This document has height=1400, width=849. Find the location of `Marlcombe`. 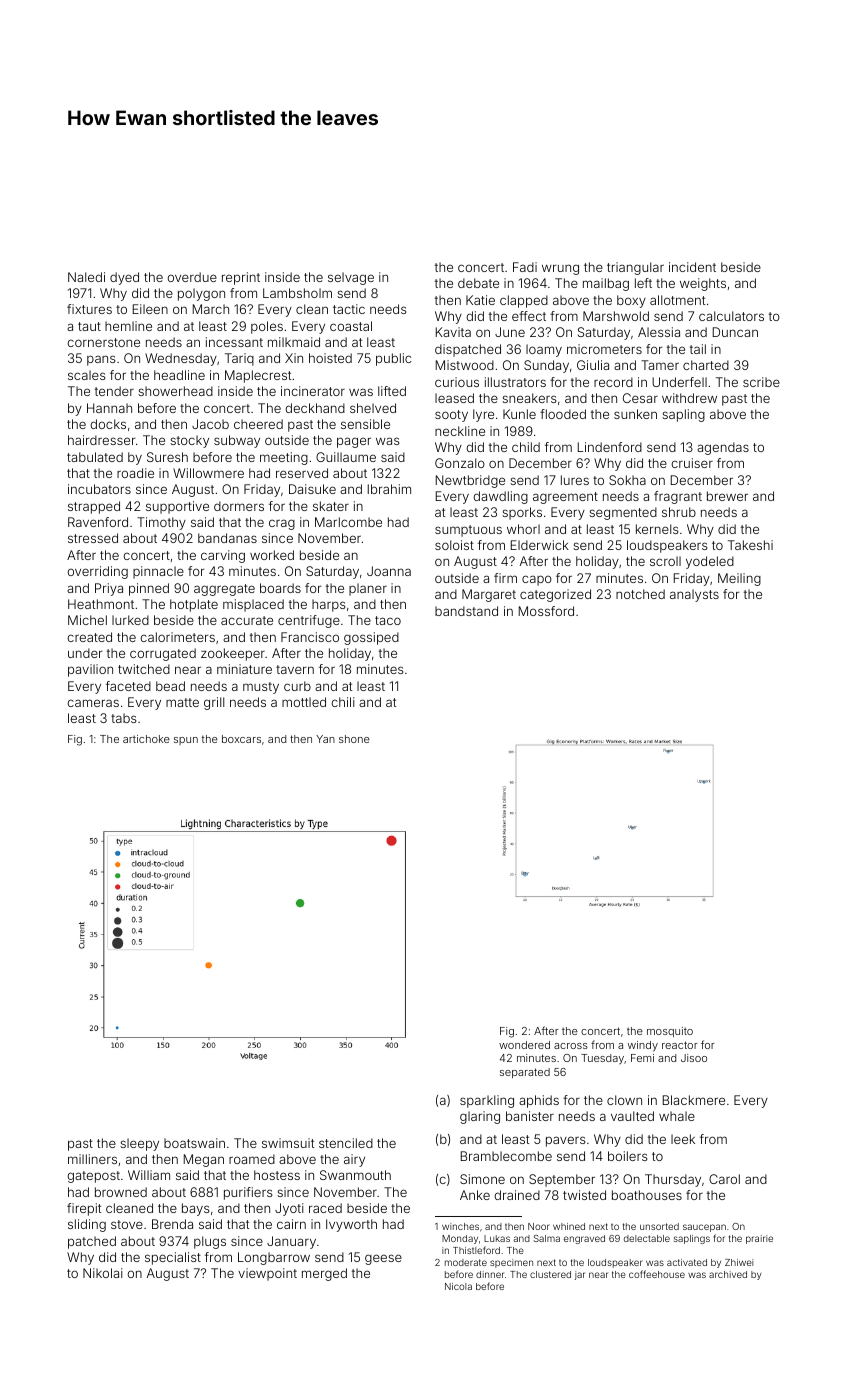

Marlcombe is located at coordinates (348, 522).
